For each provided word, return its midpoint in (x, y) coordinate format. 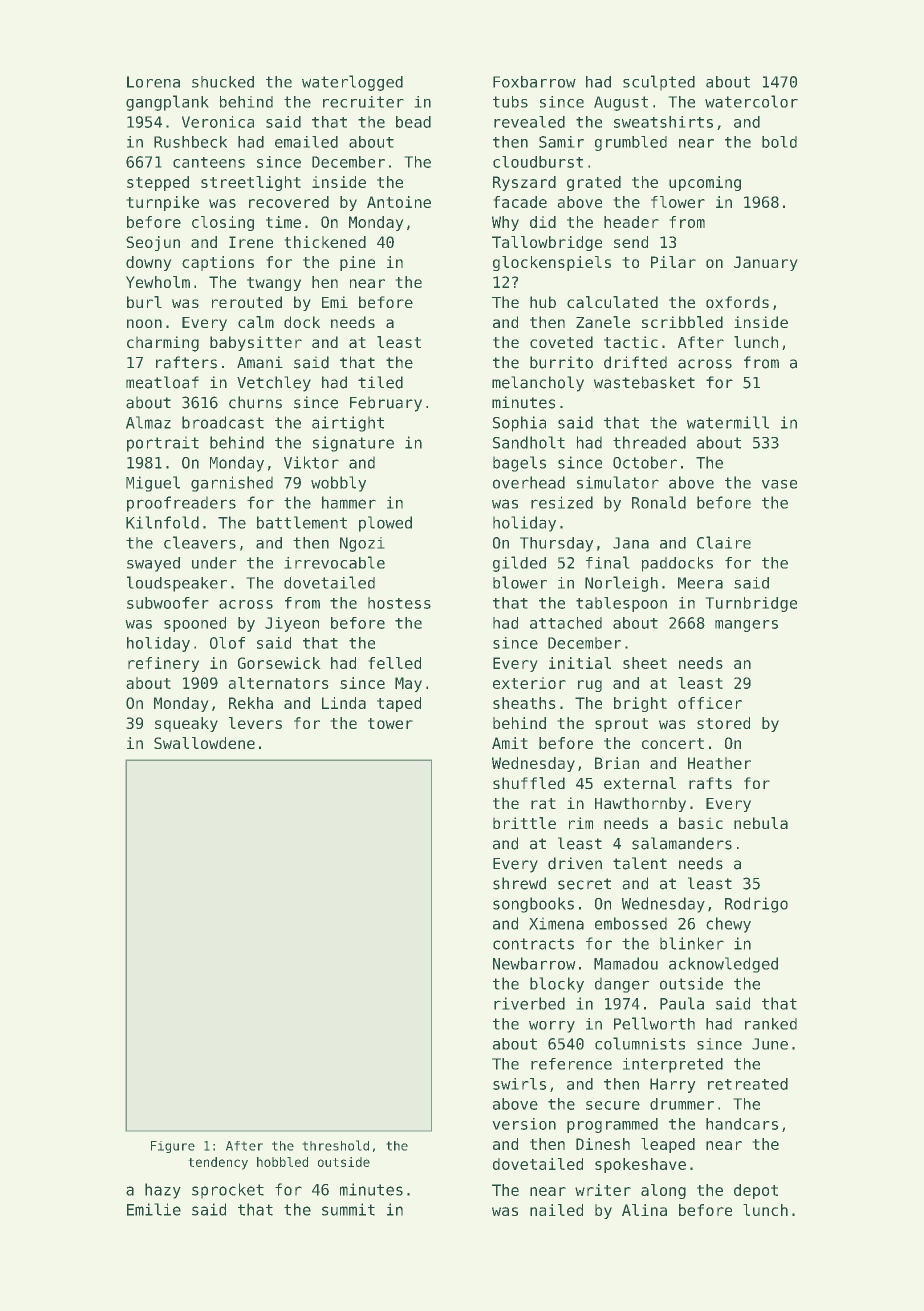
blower (520, 582)
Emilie (154, 1209)
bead (413, 122)
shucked (223, 82)
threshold (336, 1145)
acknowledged (723, 965)
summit (348, 1209)
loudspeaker (177, 584)
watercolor (751, 101)
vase (779, 484)
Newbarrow (534, 963)
